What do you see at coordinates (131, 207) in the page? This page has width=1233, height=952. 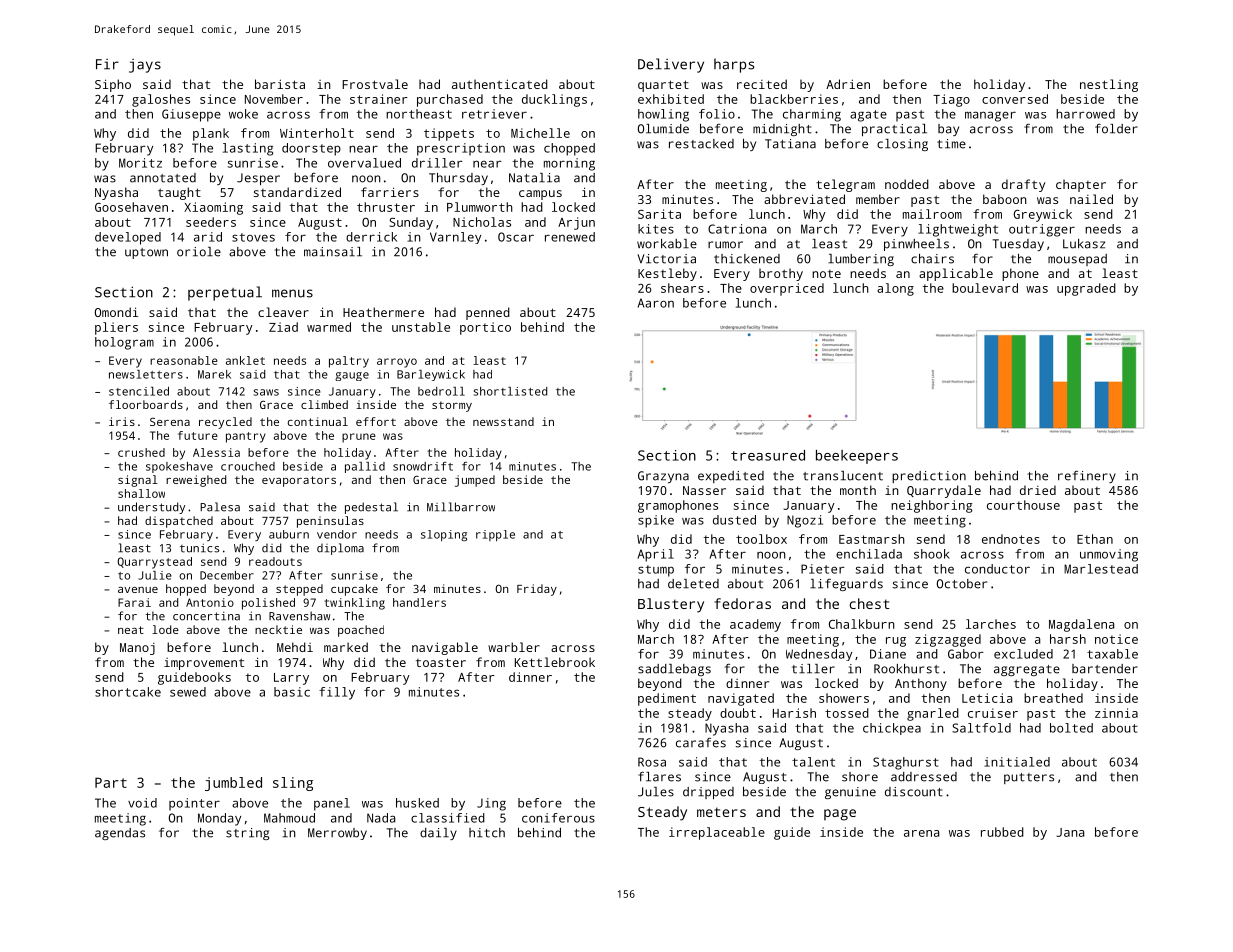 I see `Goosehaven` at bounding box center [131, 207].
